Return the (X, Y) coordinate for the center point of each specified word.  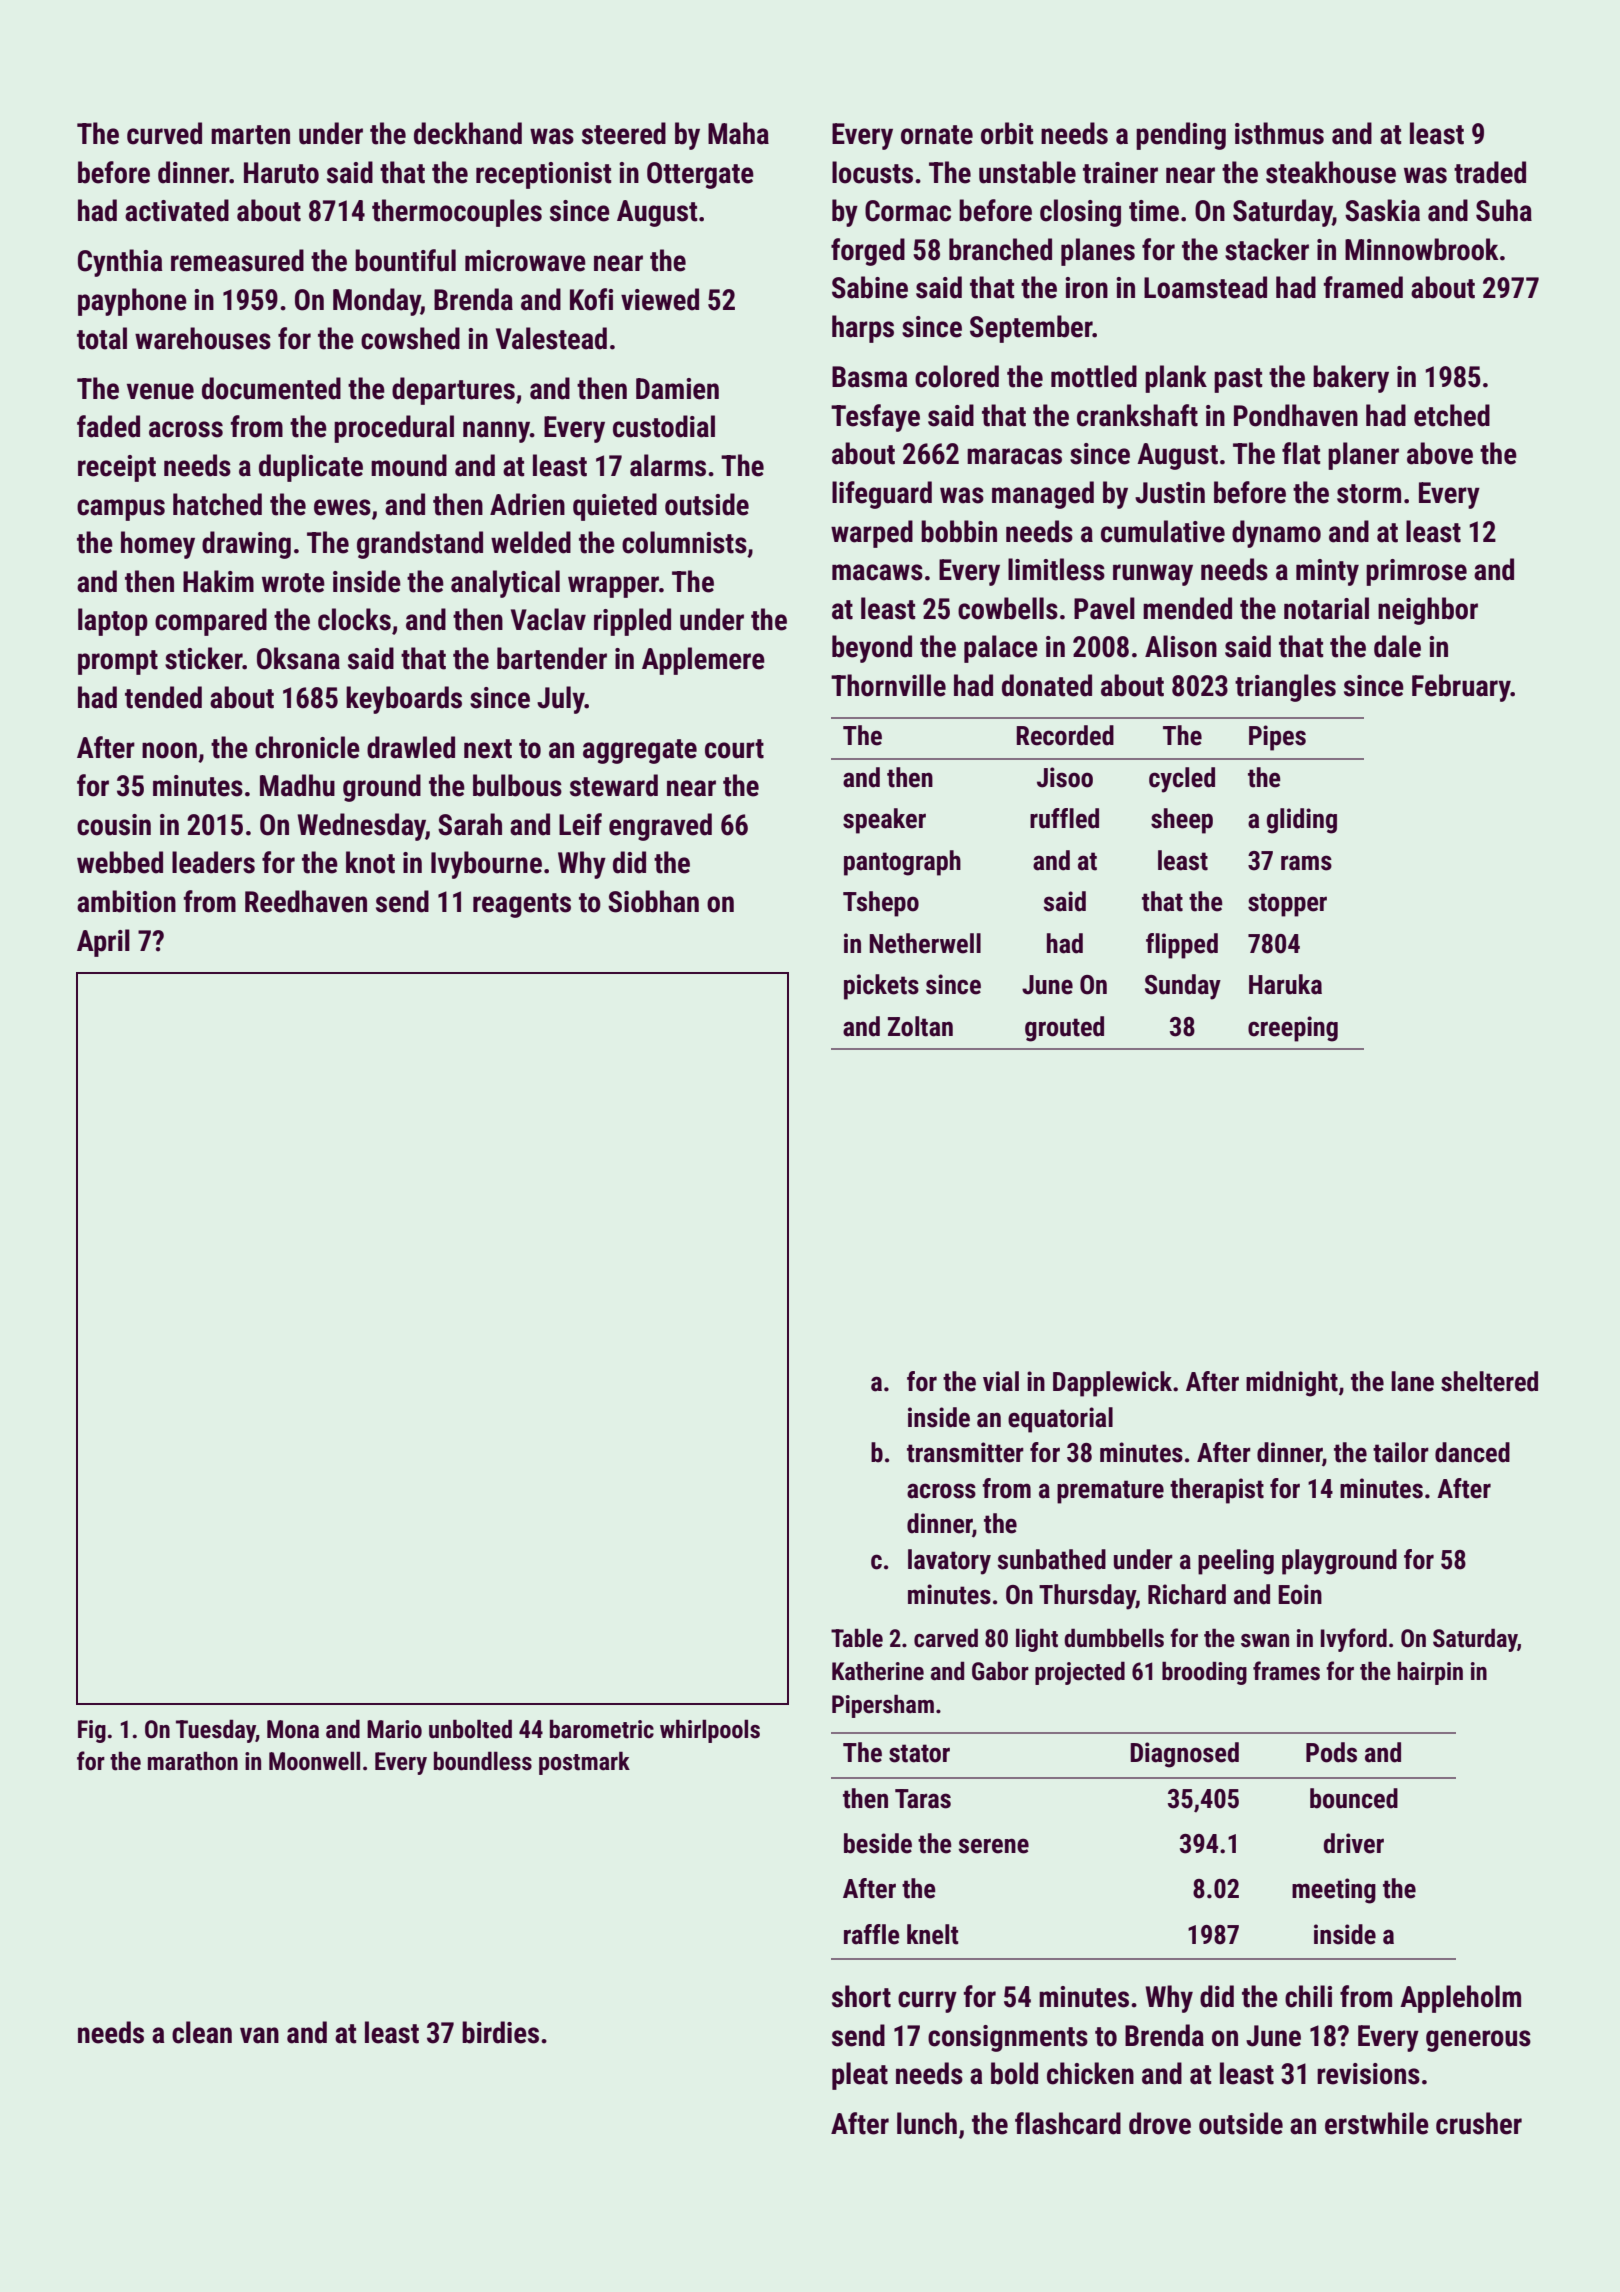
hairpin (1430, 1673)
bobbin (959, 531)
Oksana (298, 658)
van (259, 2035)
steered (624, 133)
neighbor (1428, 611)
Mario (394, 1729)
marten (250, 135)
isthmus (1279, 133)
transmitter (965, 1452)
